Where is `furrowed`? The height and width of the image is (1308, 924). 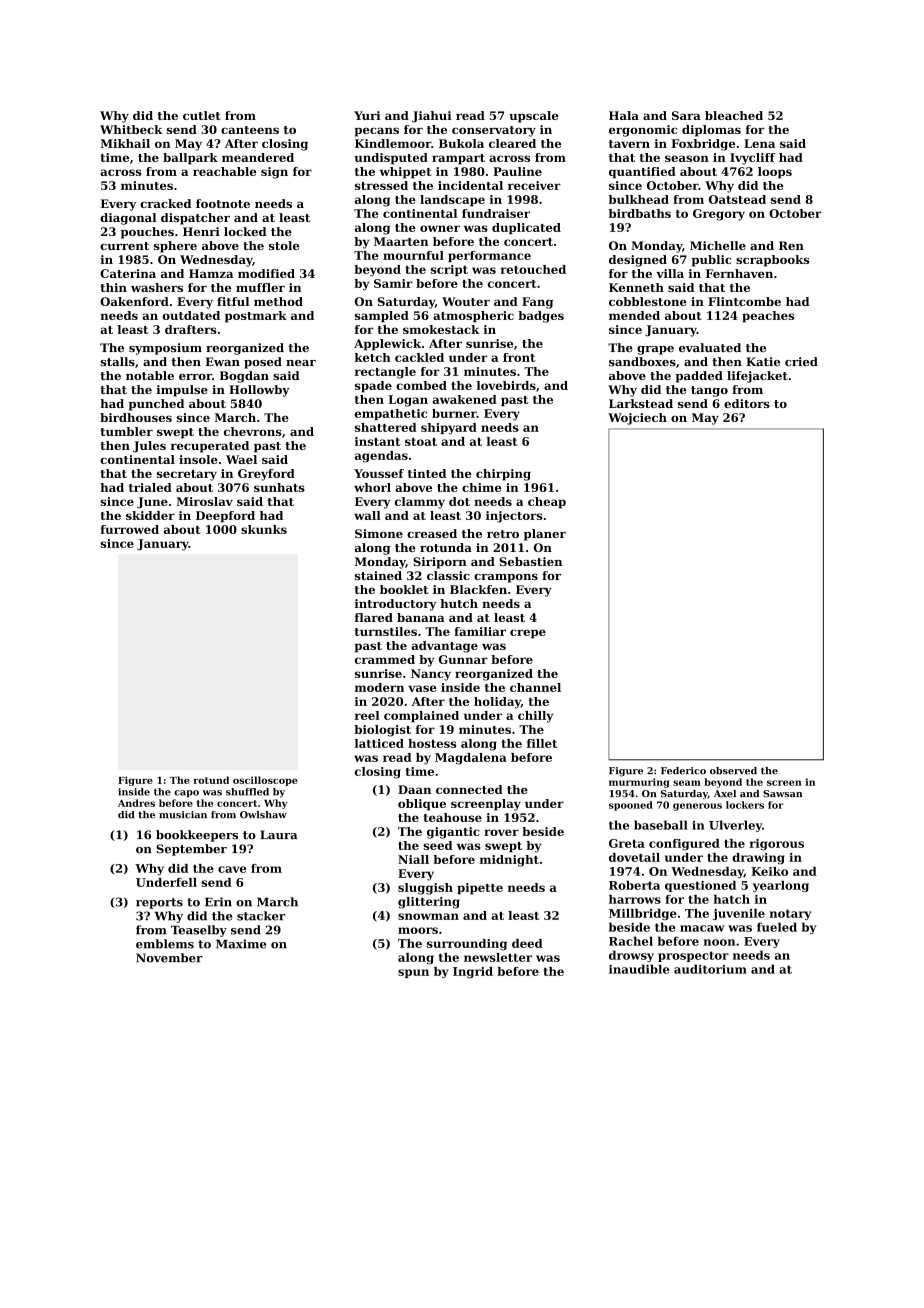
furrowed is located at coordinates (129, 529).
